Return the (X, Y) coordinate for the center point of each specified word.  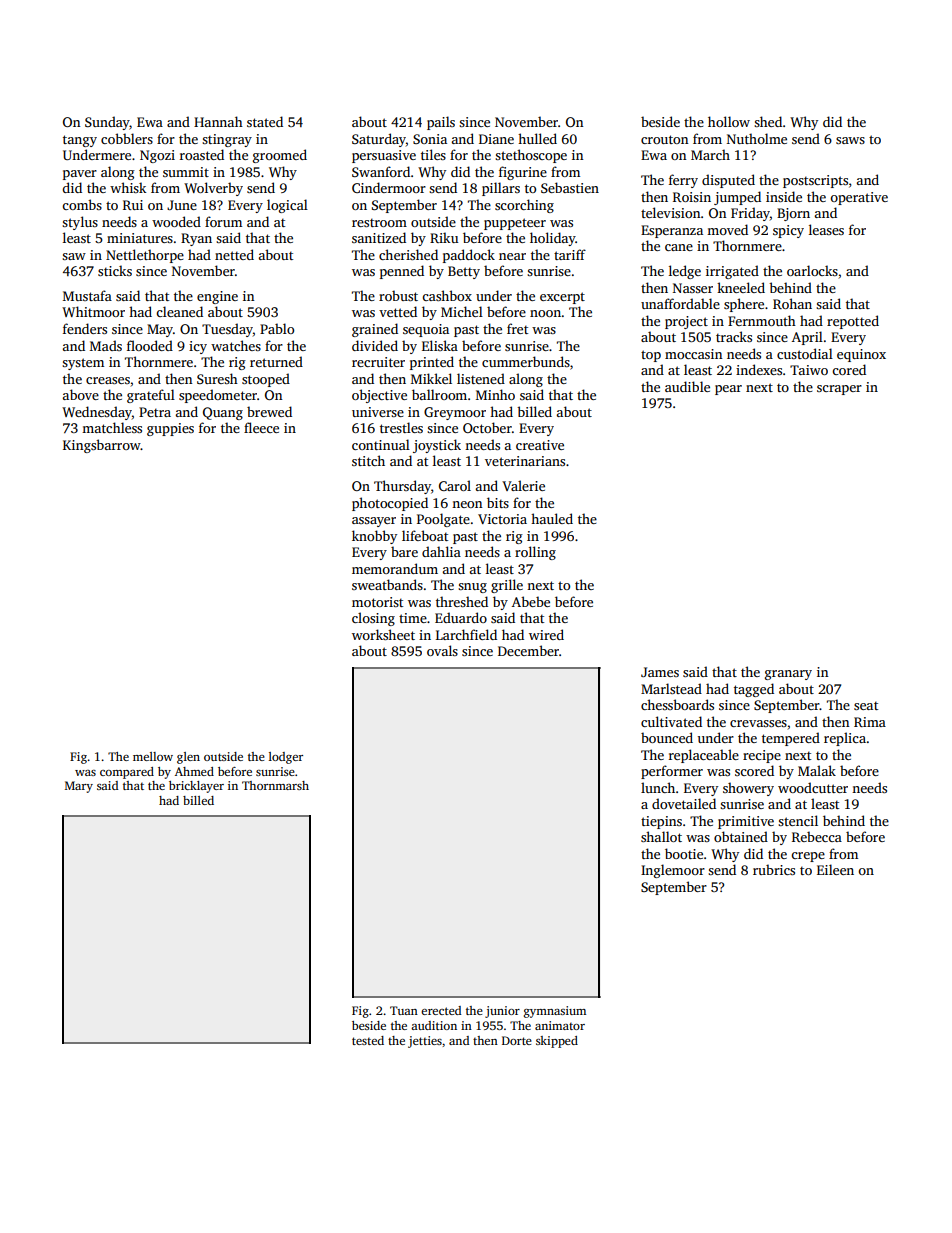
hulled (537, 138)
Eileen (835, 869)
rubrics (774, 869)
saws (850, 140)
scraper (839, 390)
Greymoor (455, 413)
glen (188, 758)
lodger (286, 758)
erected (441, 1010)
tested (368, 1040)
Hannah (218, 121)
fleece (261, 427)
